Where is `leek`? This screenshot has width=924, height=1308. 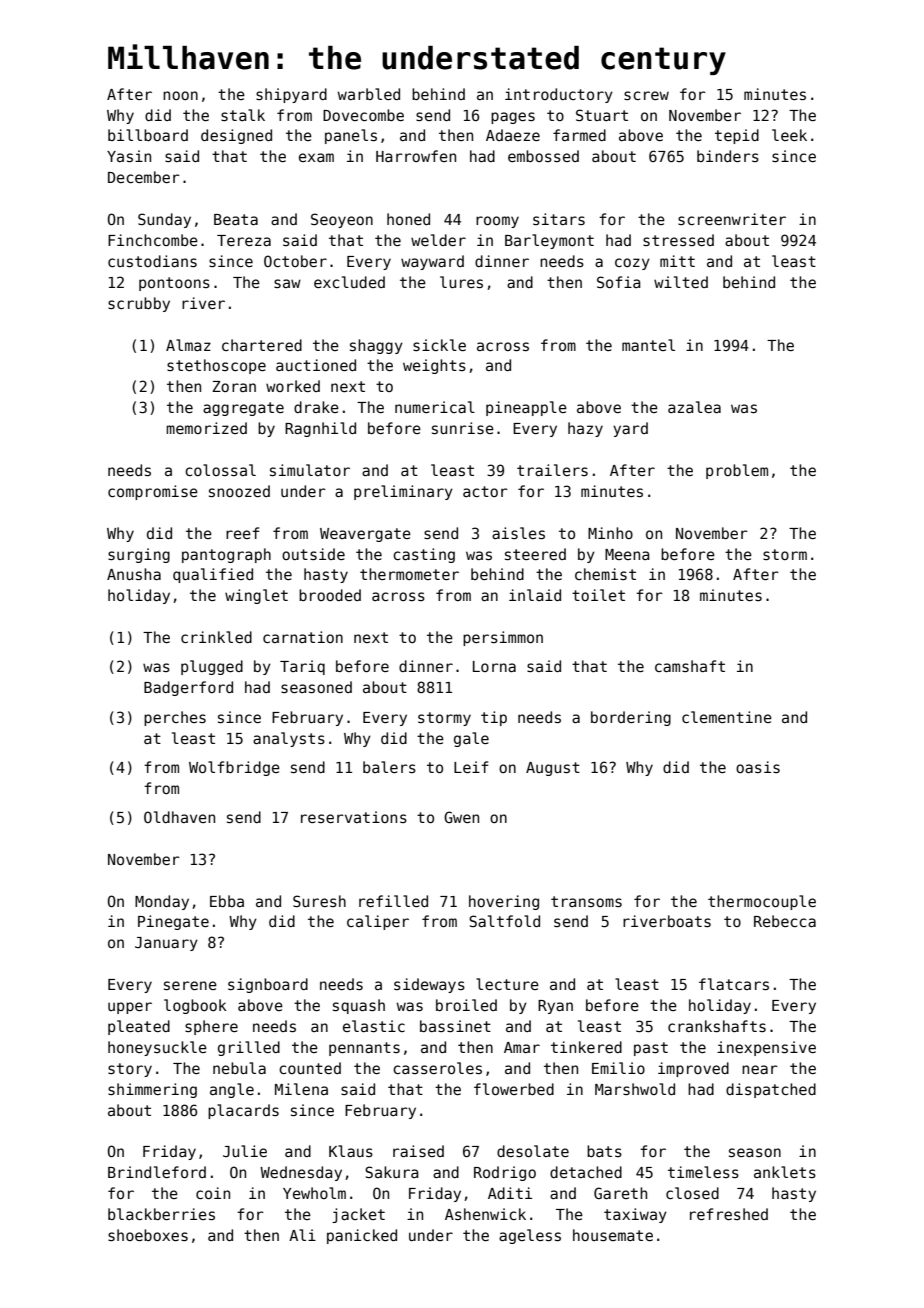
leek is located at coordinates (789, 135).
